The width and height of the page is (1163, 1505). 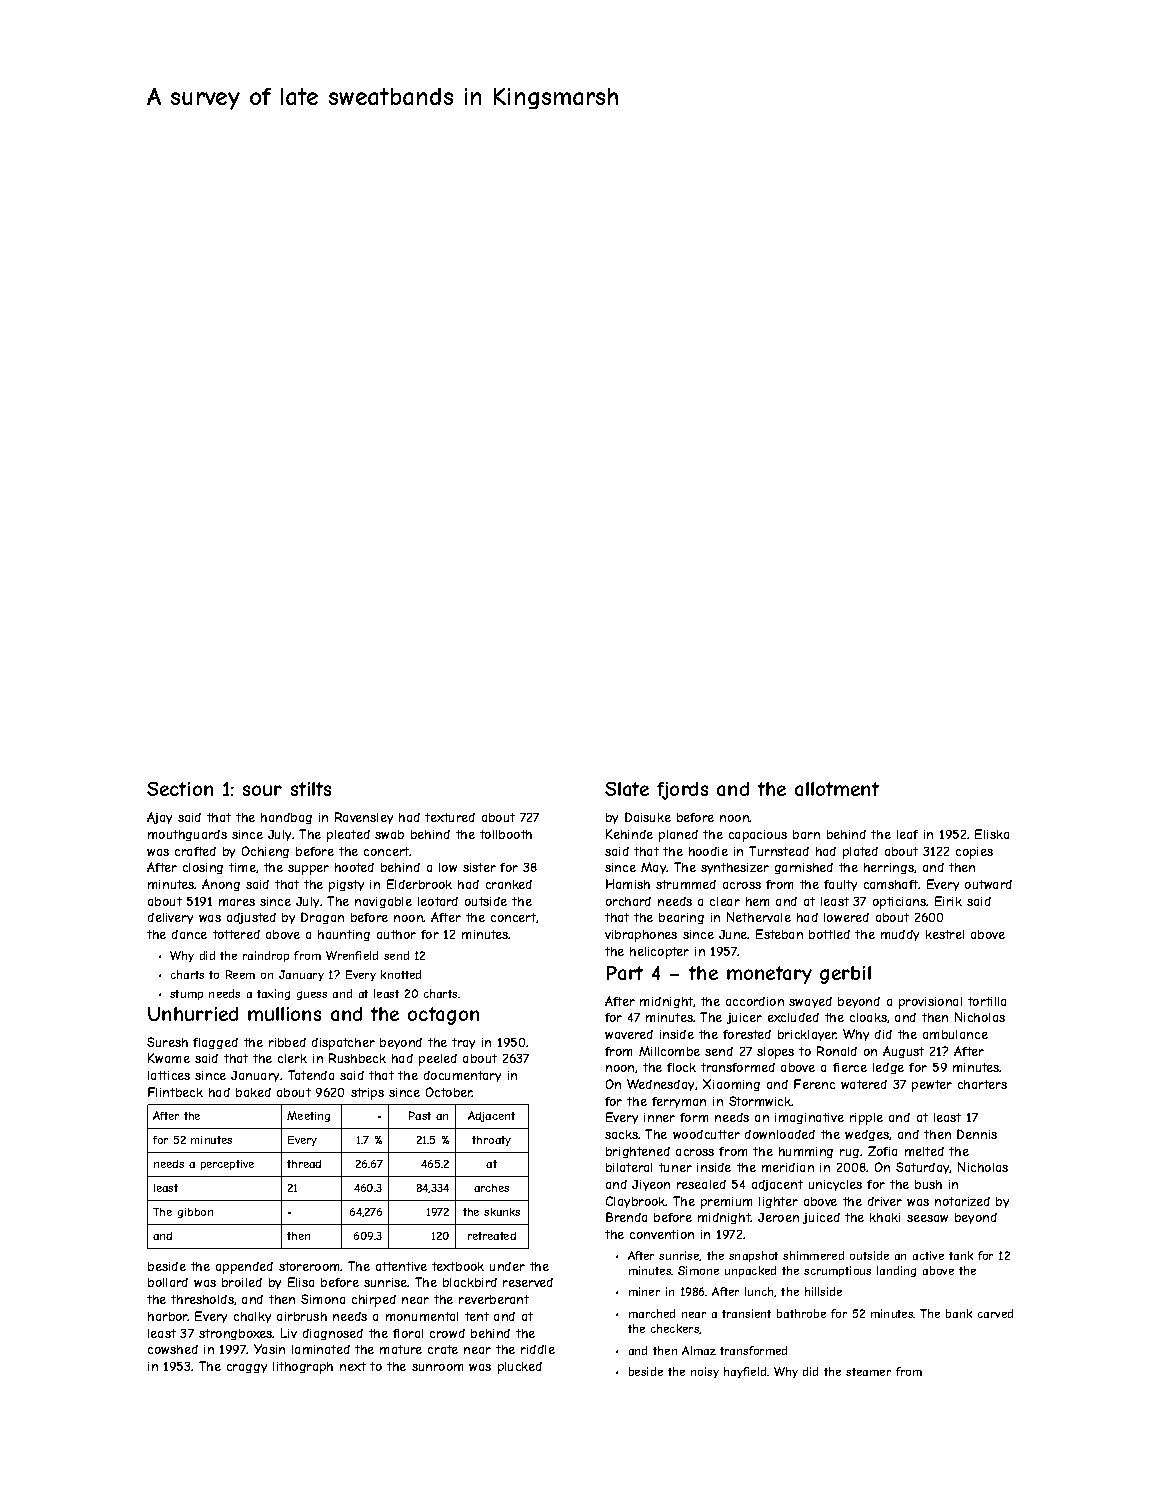 What do you see at coordinates (463, 1043) in the page?
I see `tray` at bounding box center [463, 1043].
